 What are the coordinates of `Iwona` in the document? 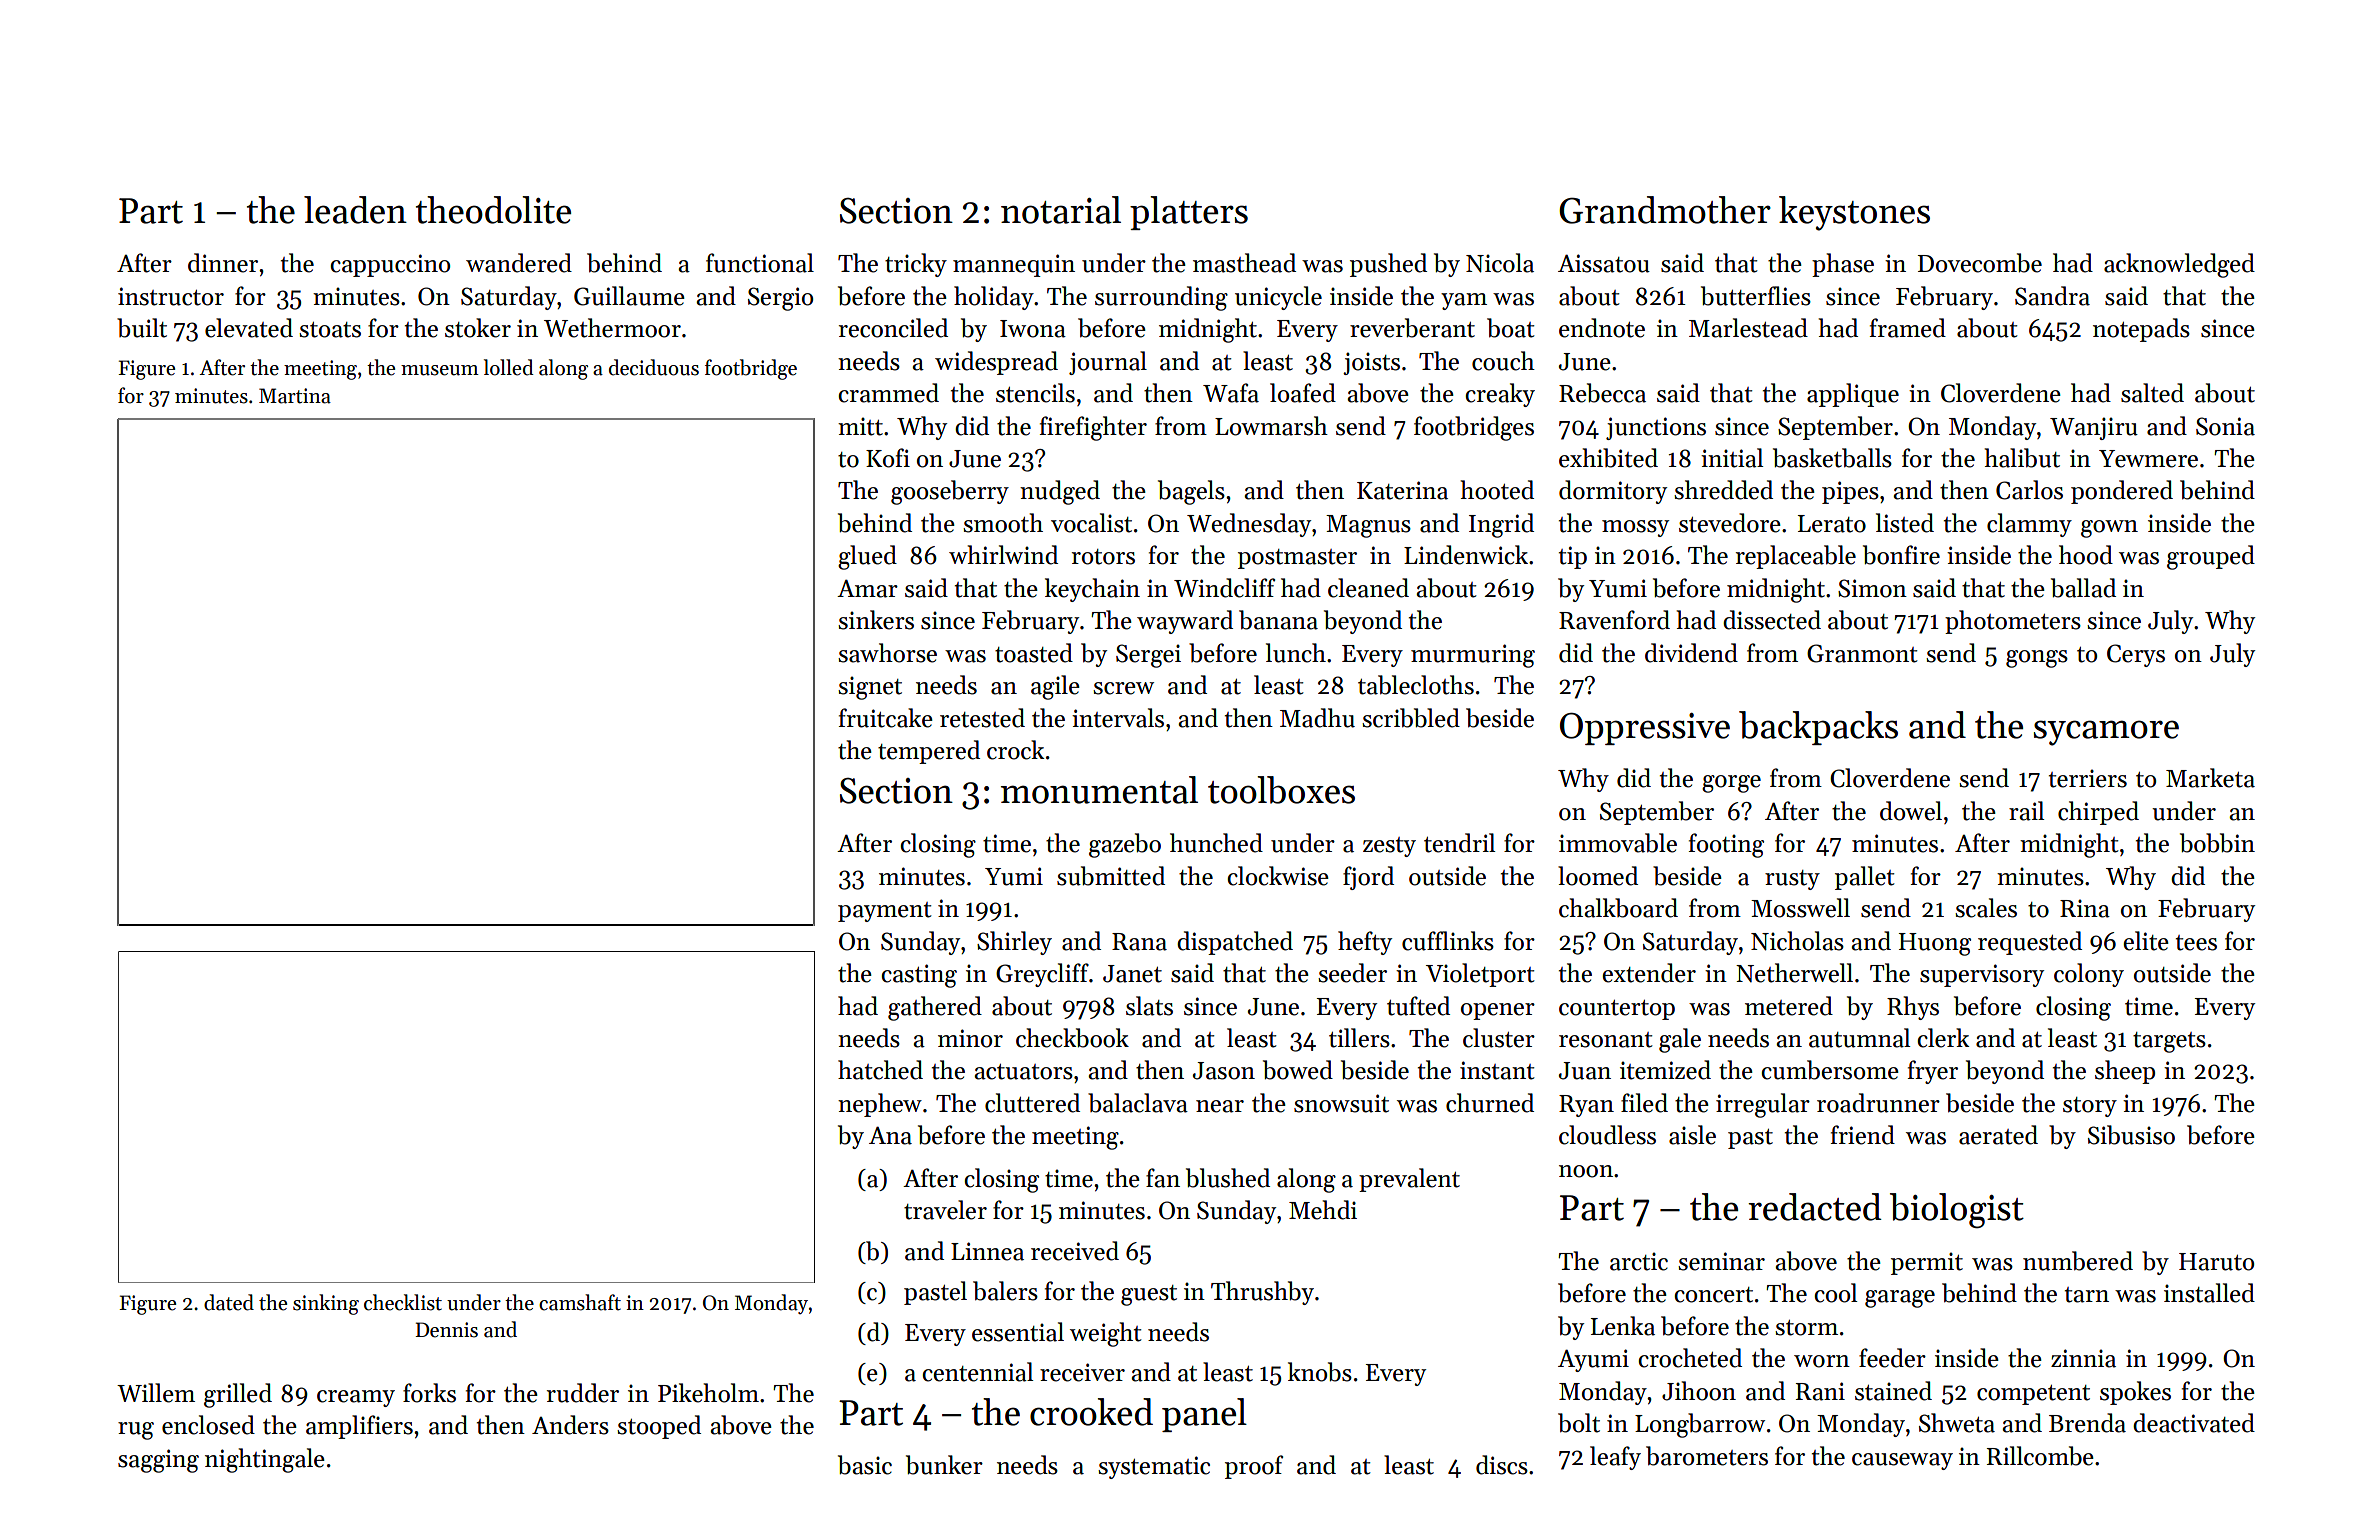 It's located at (1033, 329).
